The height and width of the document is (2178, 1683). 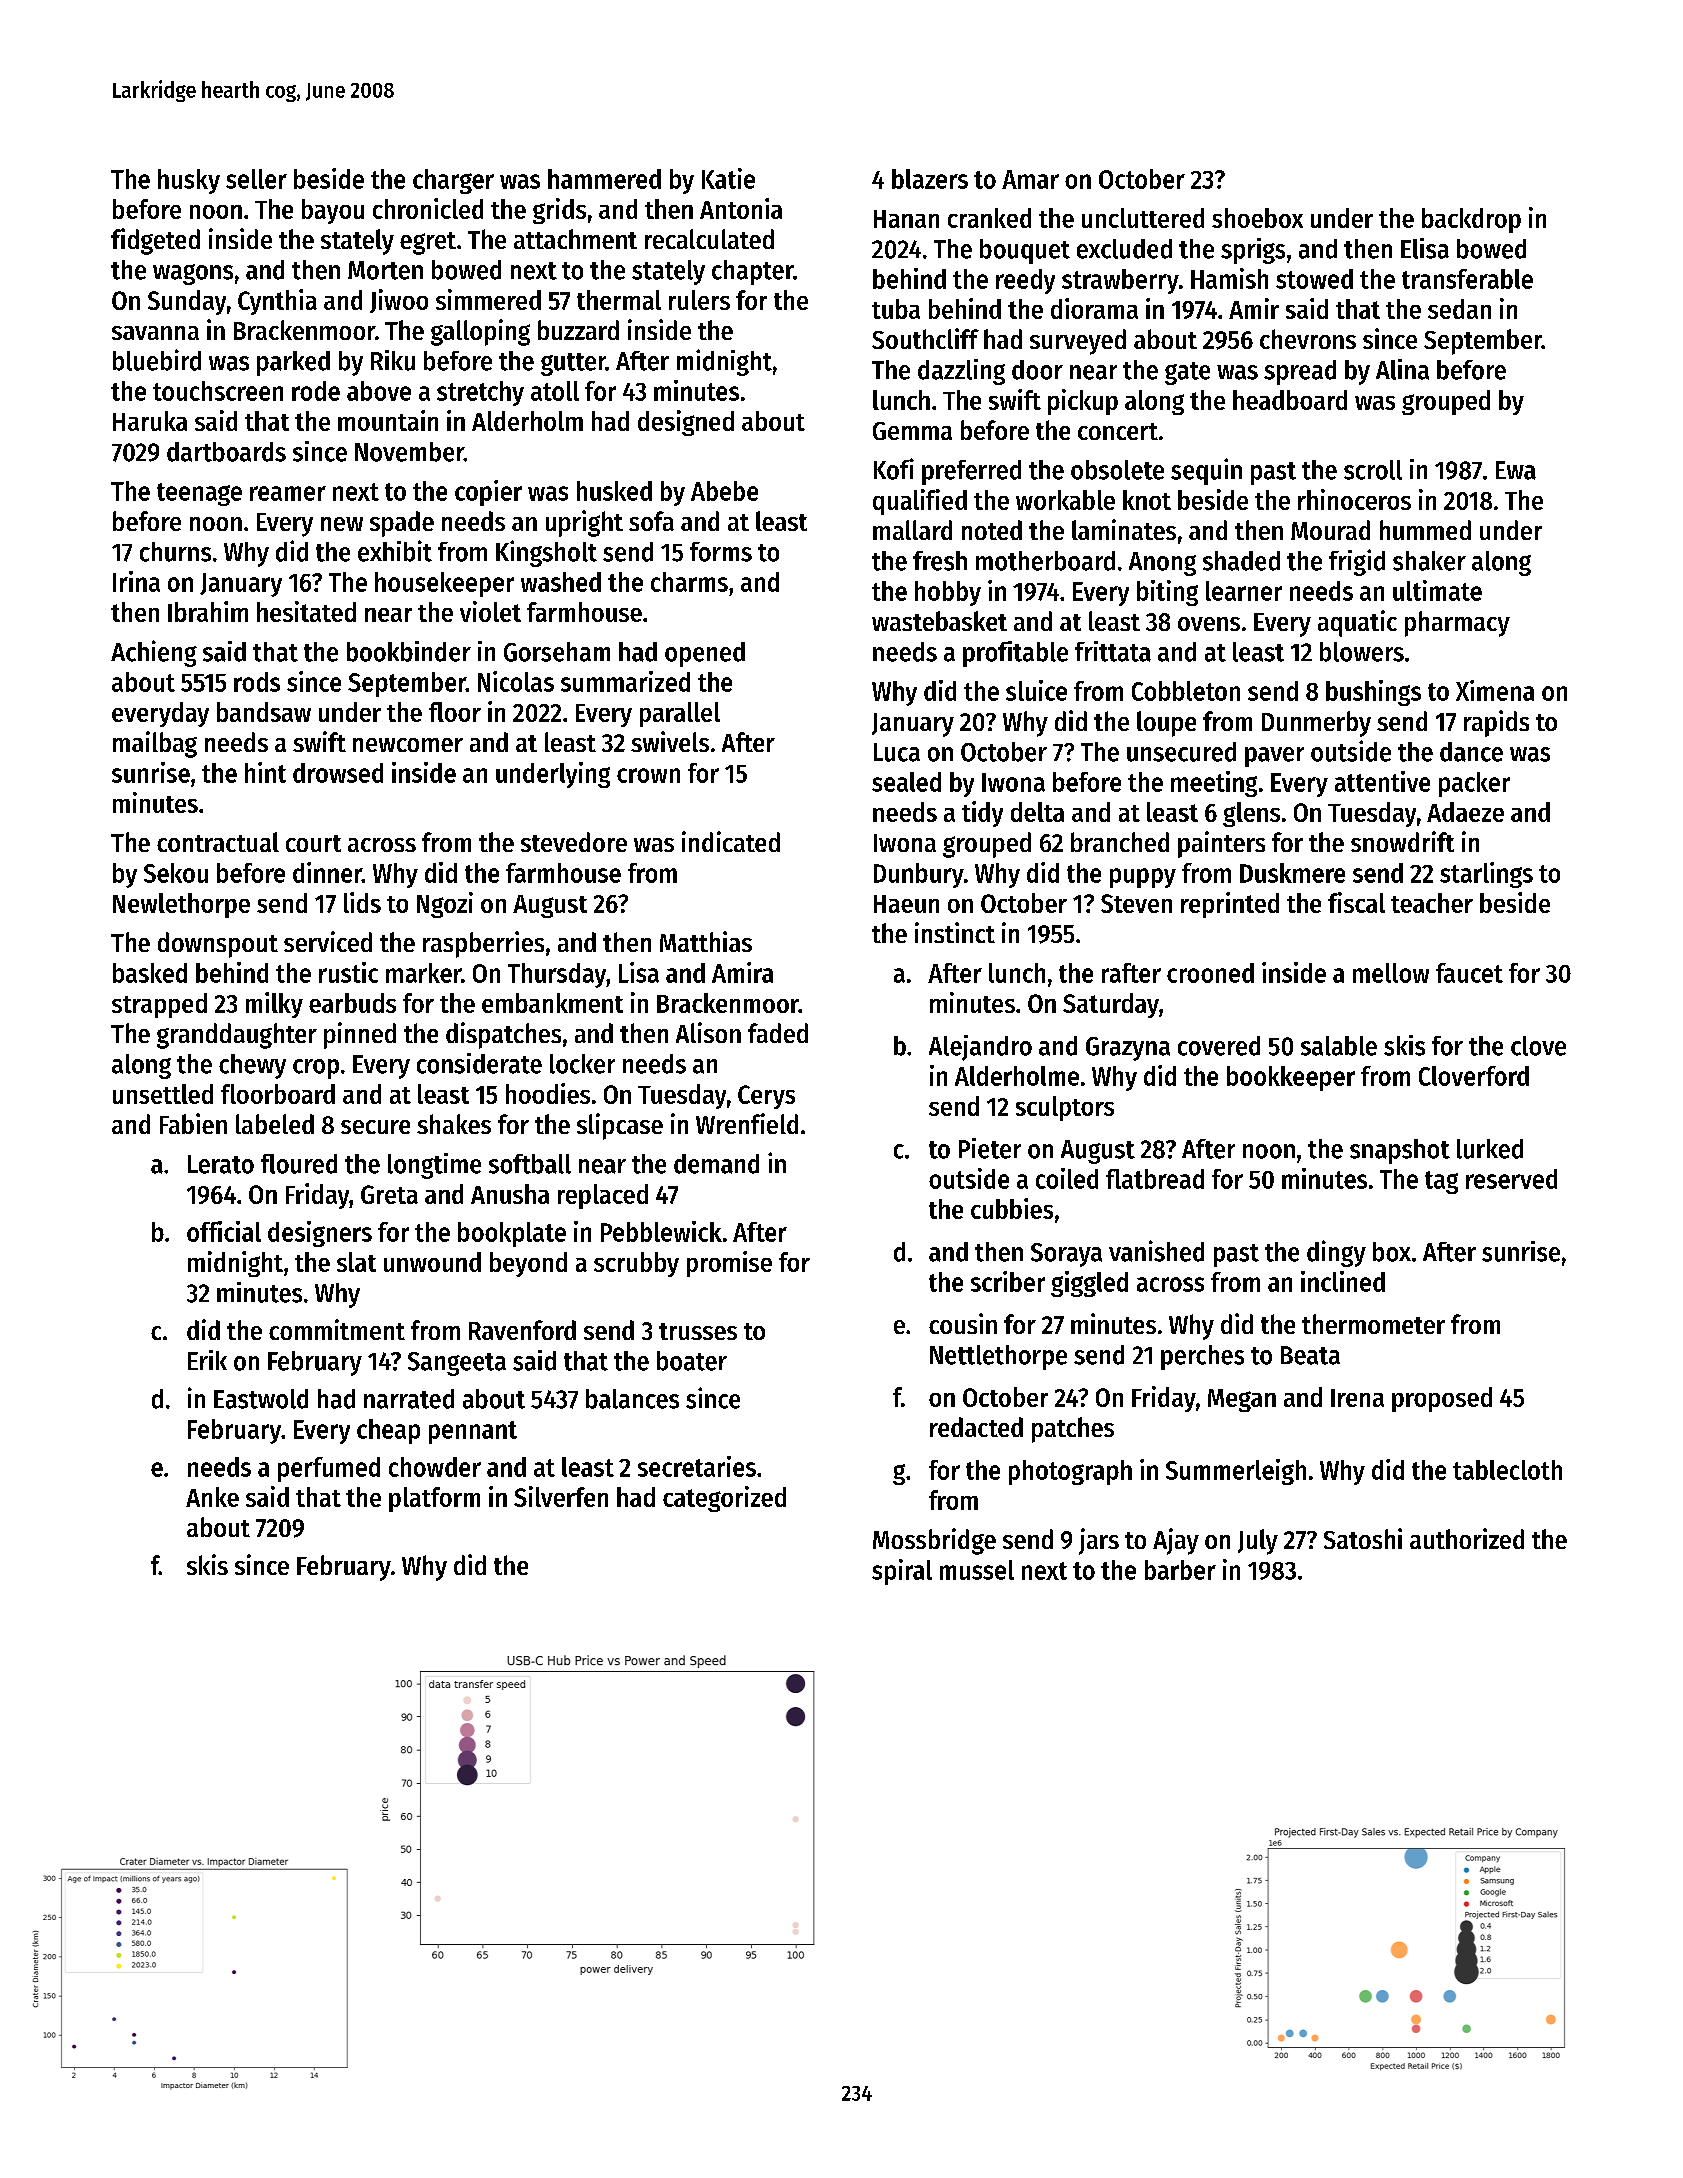 I want to click on bandsaw, so click(x=264, y=712).
